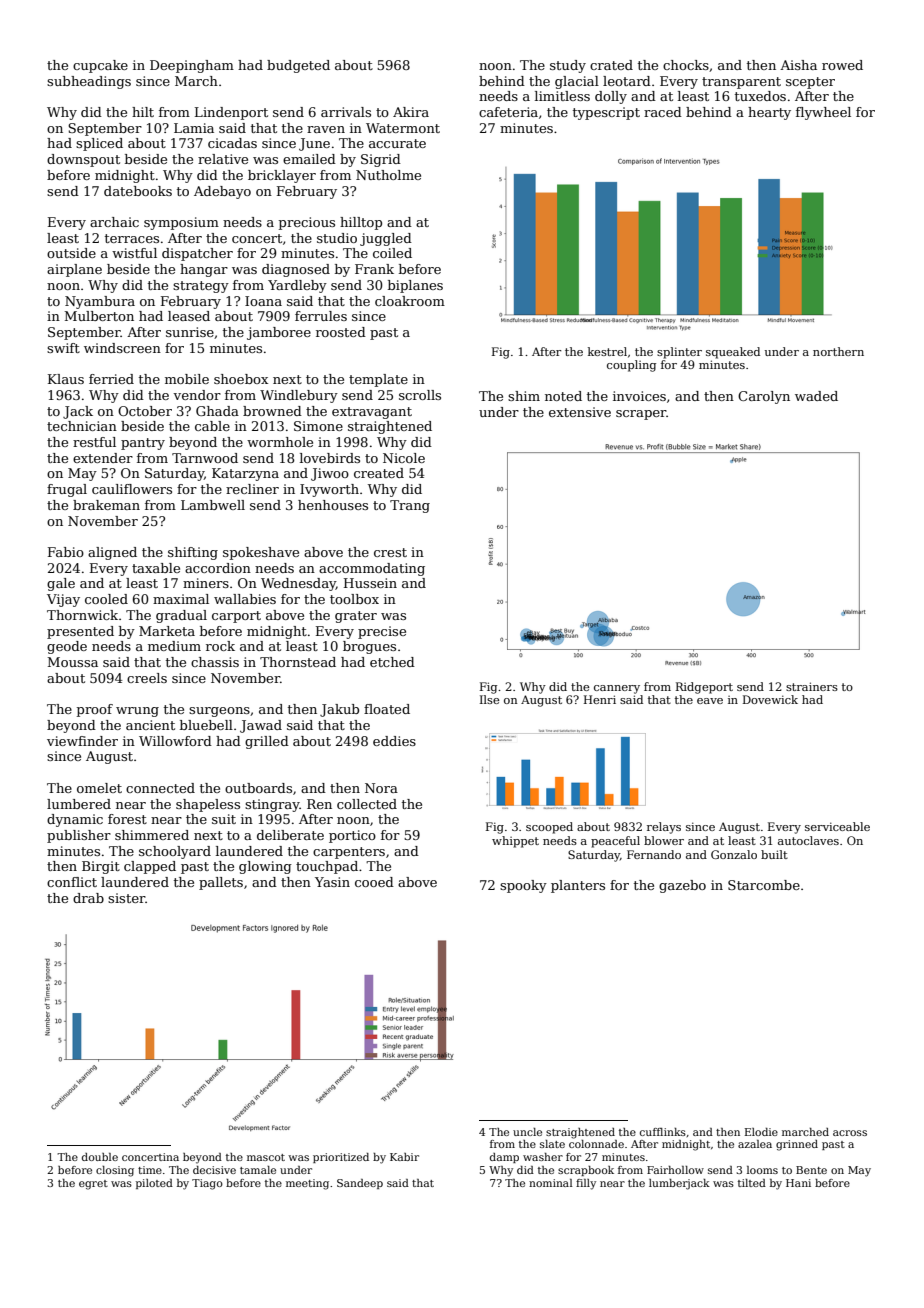  Describe the element at coordinates (527, 1132) in the image. I see `uncle` at that location.
